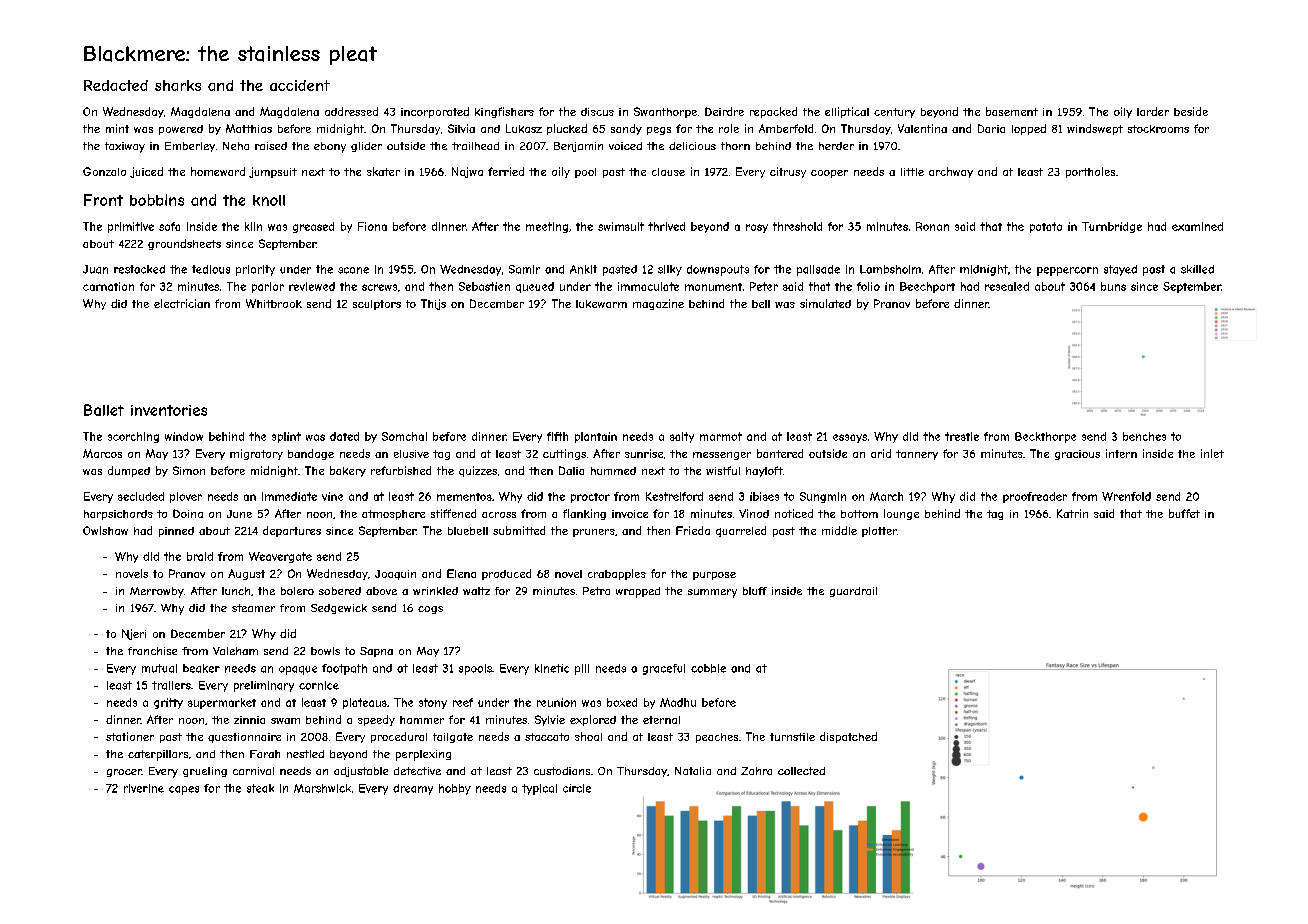 This screenshot has height=924, width=1308. What do you see at coordinates (922, 128) in the screenshot?
I see `Valentina` at bounding box center [922, 128].
